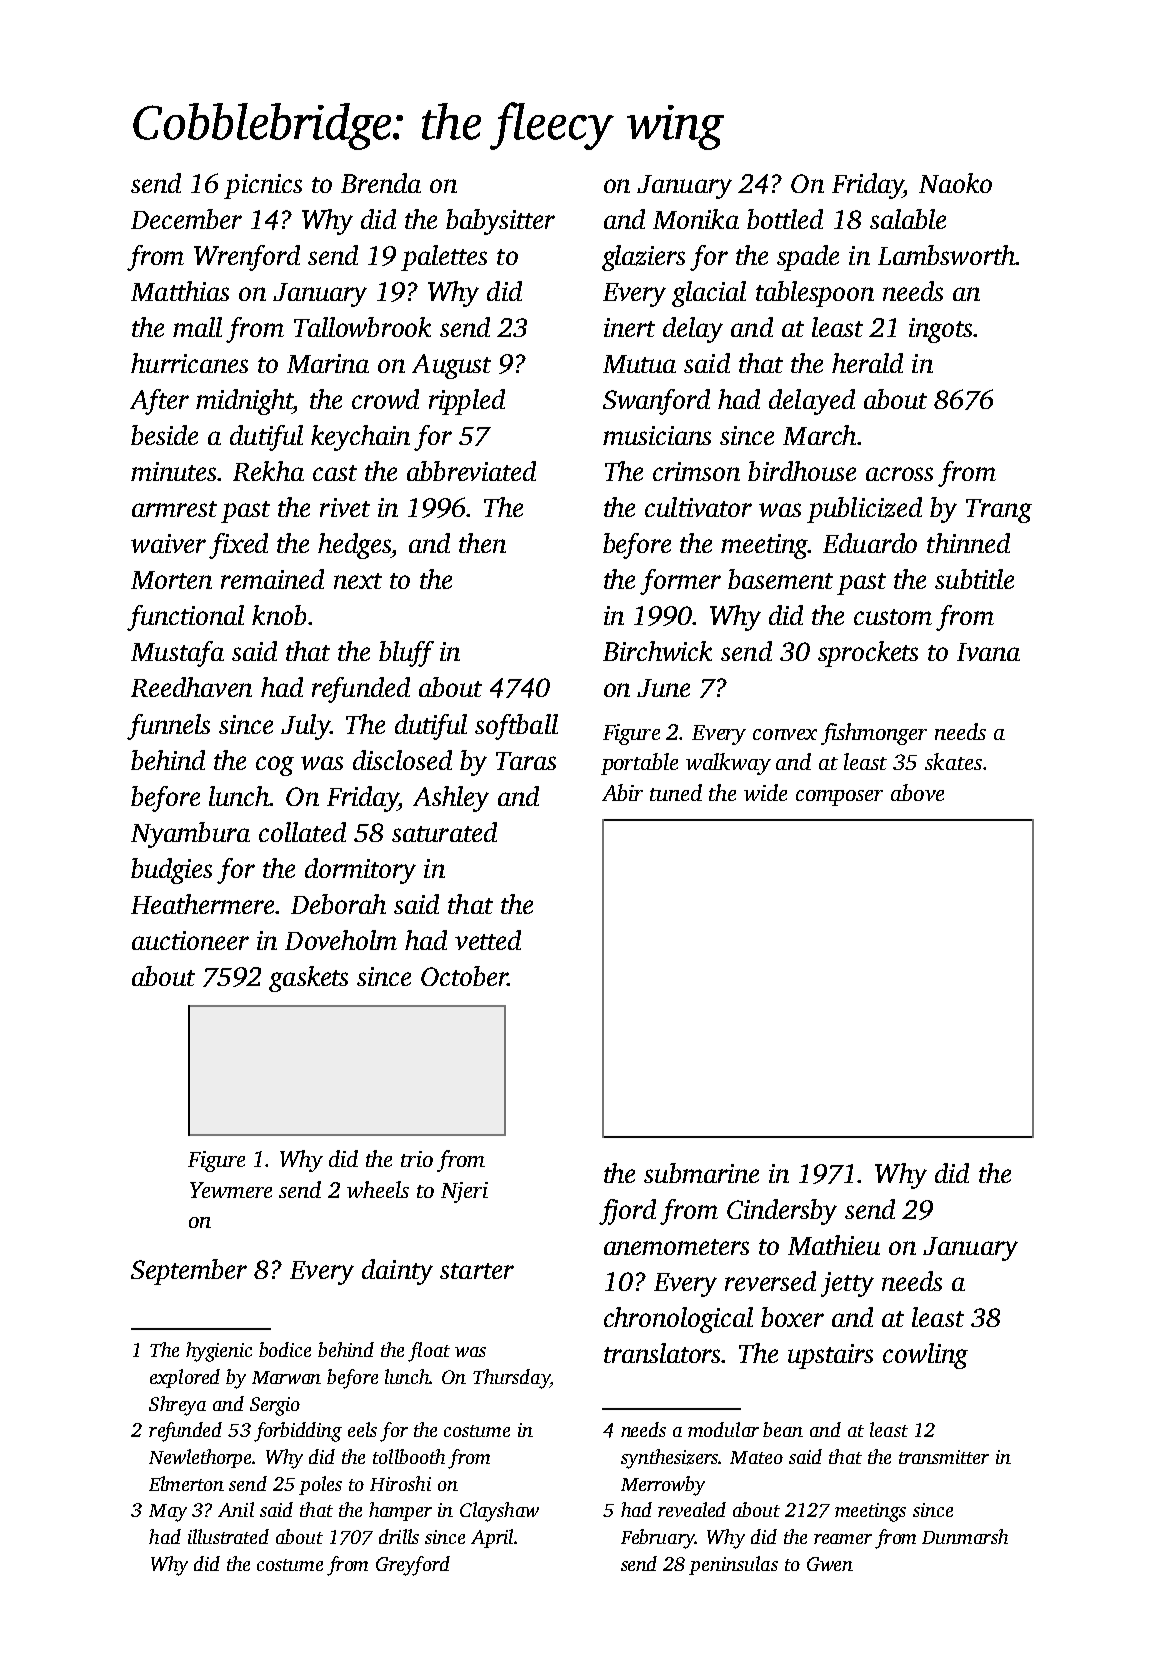 This screenshot has width=1165, height=1654. Describe the element at coordinates (228, 1536) in the screenshot. I see `illustrated` at that location.
